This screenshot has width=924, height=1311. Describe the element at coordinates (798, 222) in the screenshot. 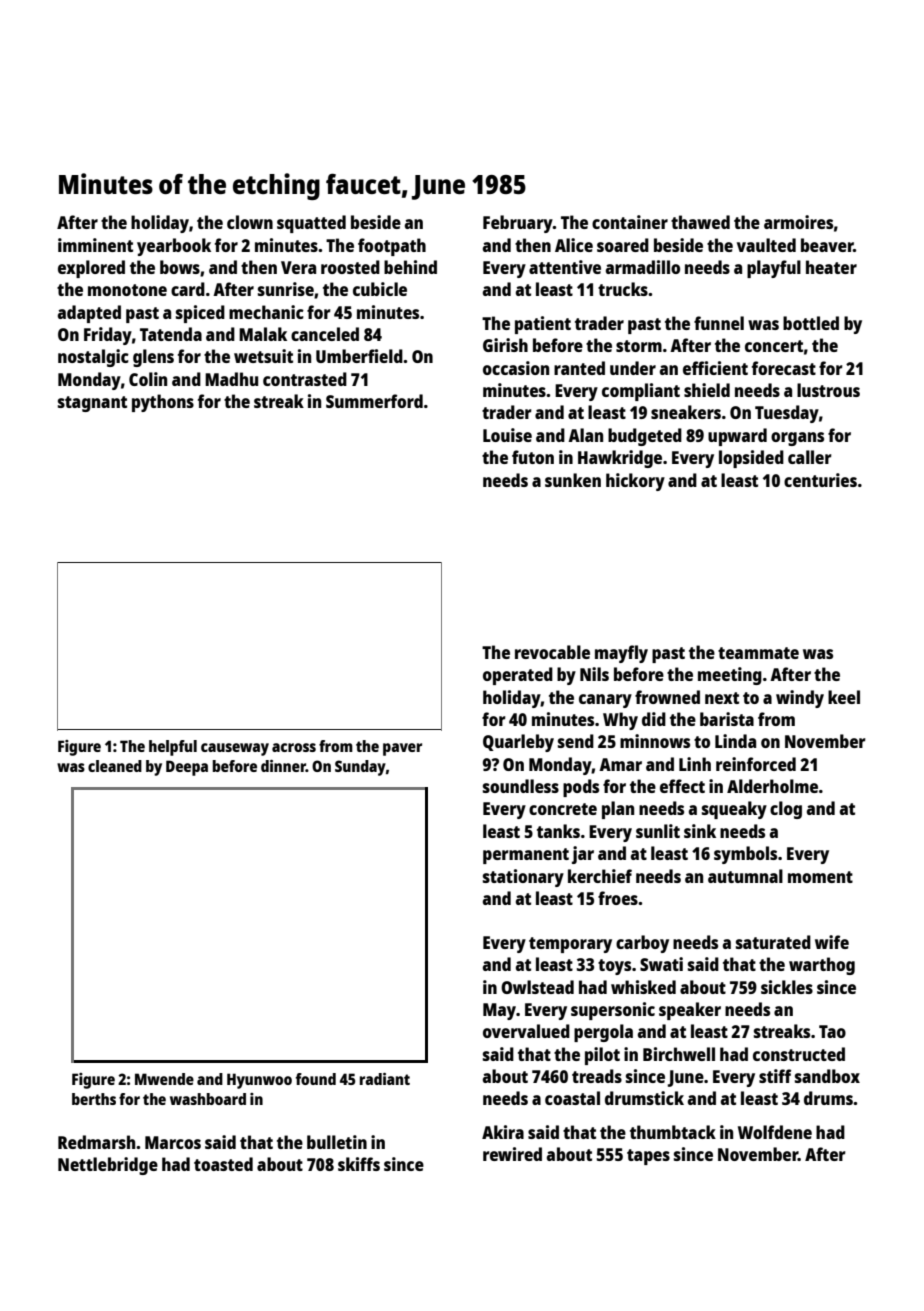

I see `armoires` at that location.
